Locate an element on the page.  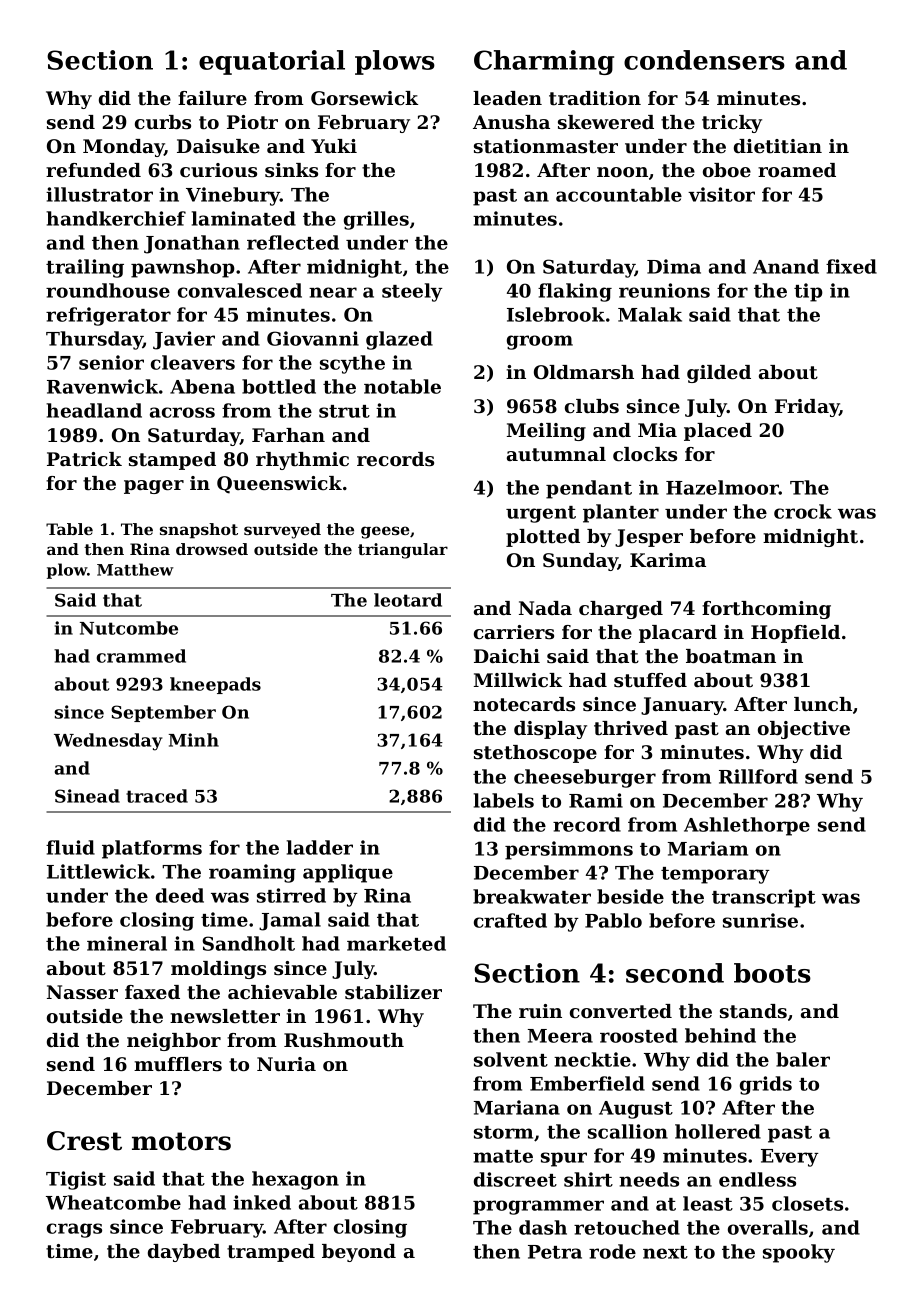
ladder is located at coordinates (320, 847).
